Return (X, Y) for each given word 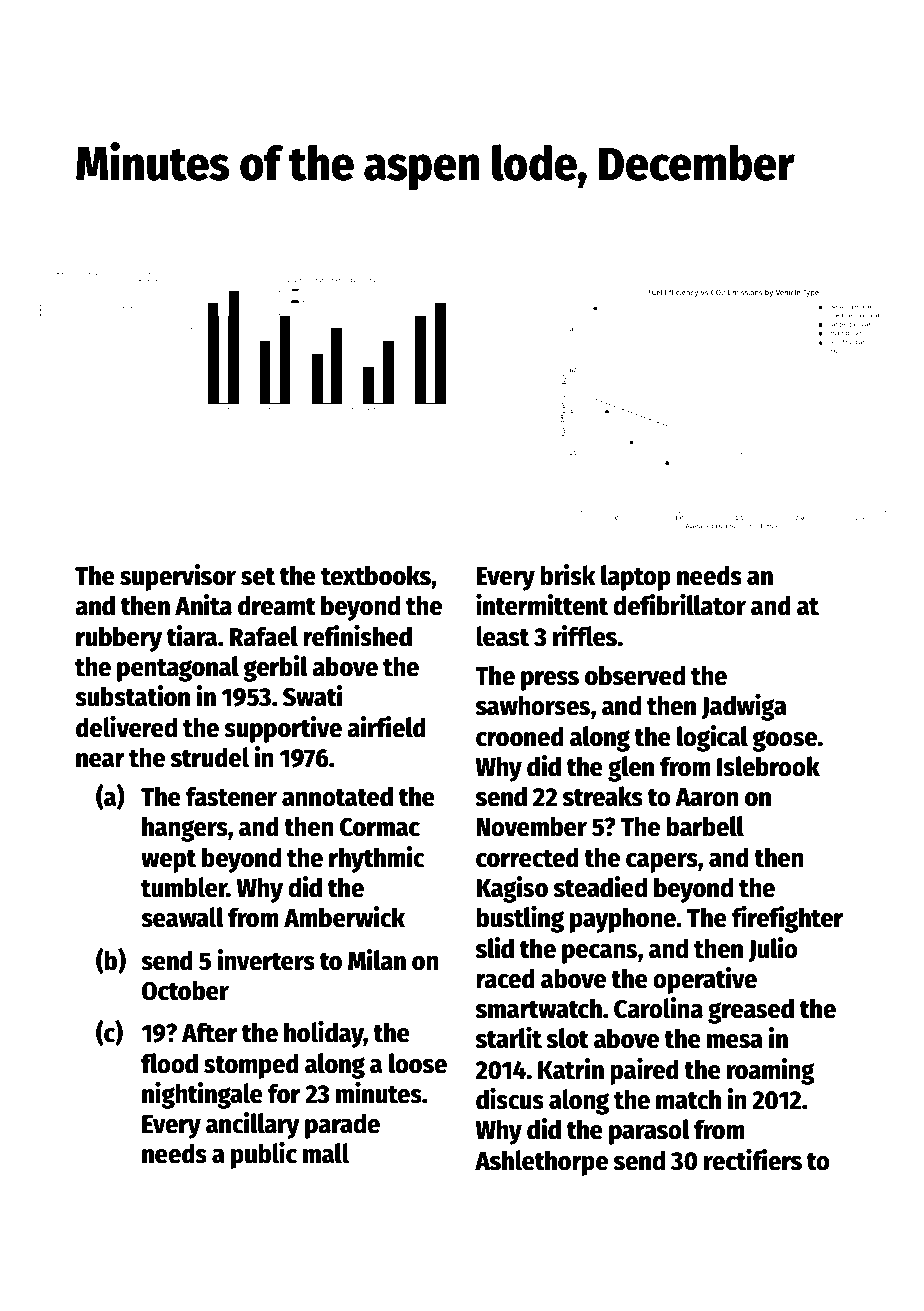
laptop (636, 578)
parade (342, 1126)
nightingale (202, 1095)
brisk (568, 575)
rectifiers (753, 1160)
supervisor (178, 577)
